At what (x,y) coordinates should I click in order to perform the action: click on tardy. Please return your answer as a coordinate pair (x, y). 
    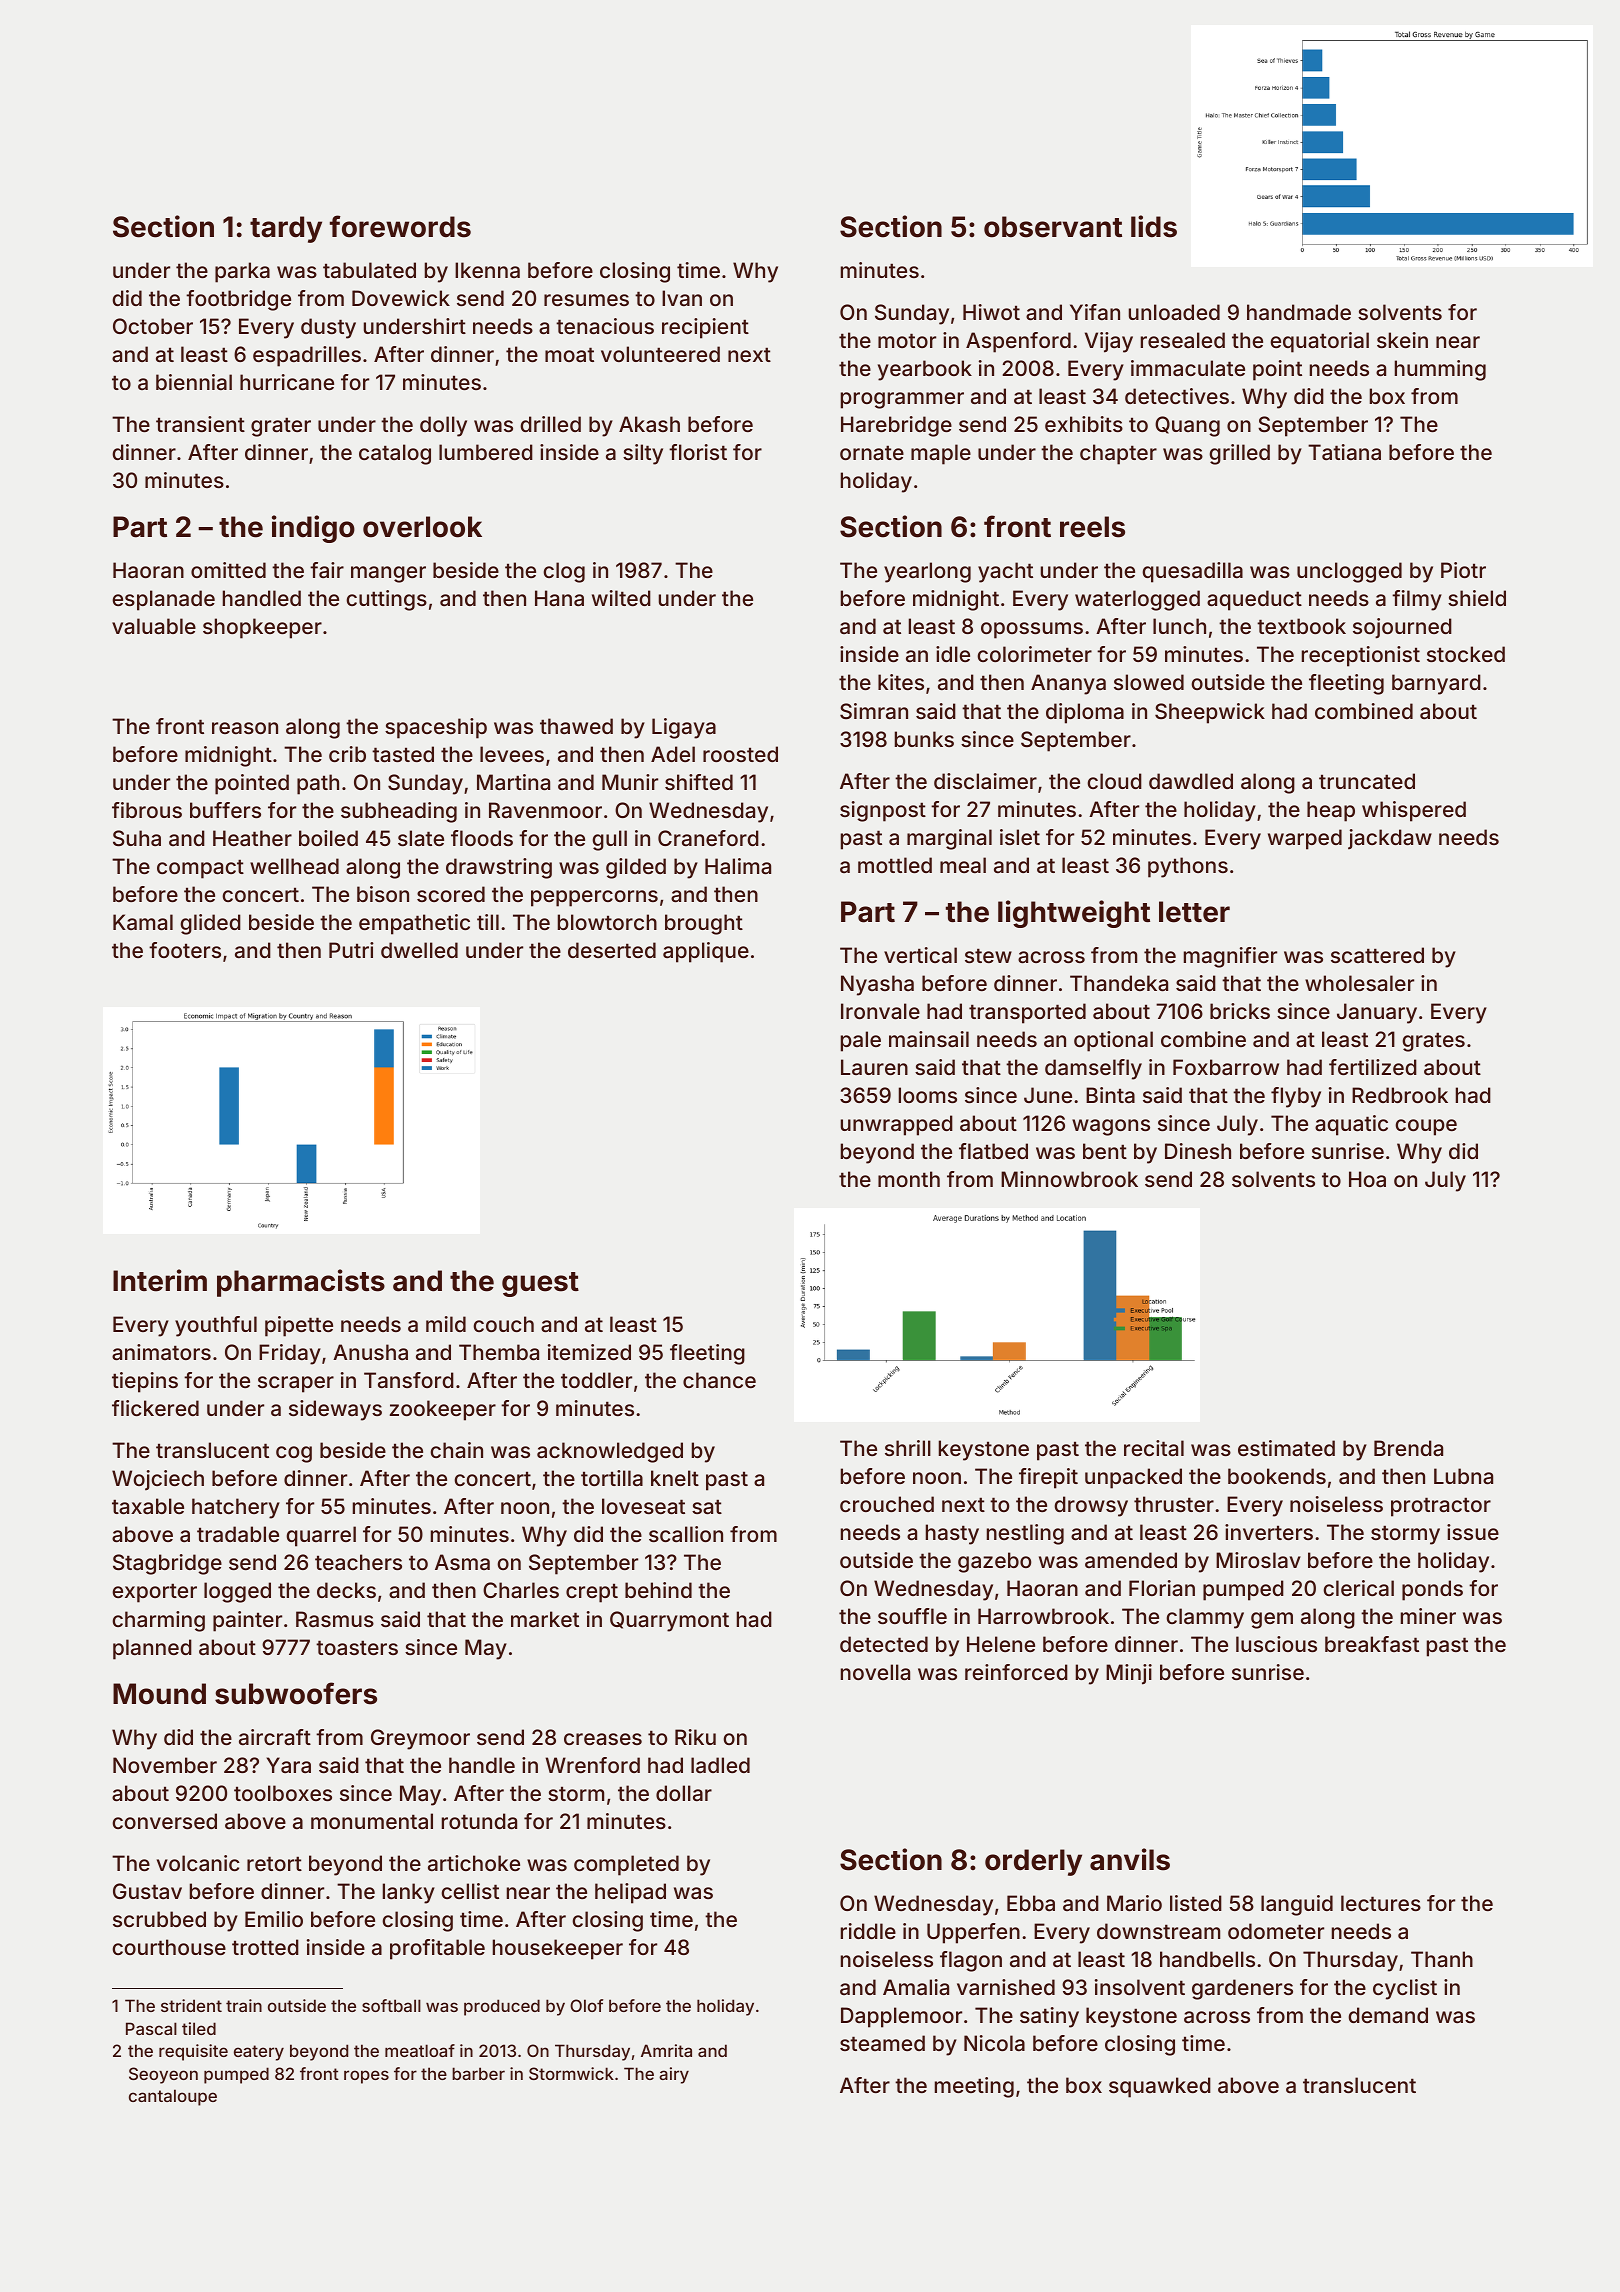
    Looking at the image, I should click on (286, 229).
